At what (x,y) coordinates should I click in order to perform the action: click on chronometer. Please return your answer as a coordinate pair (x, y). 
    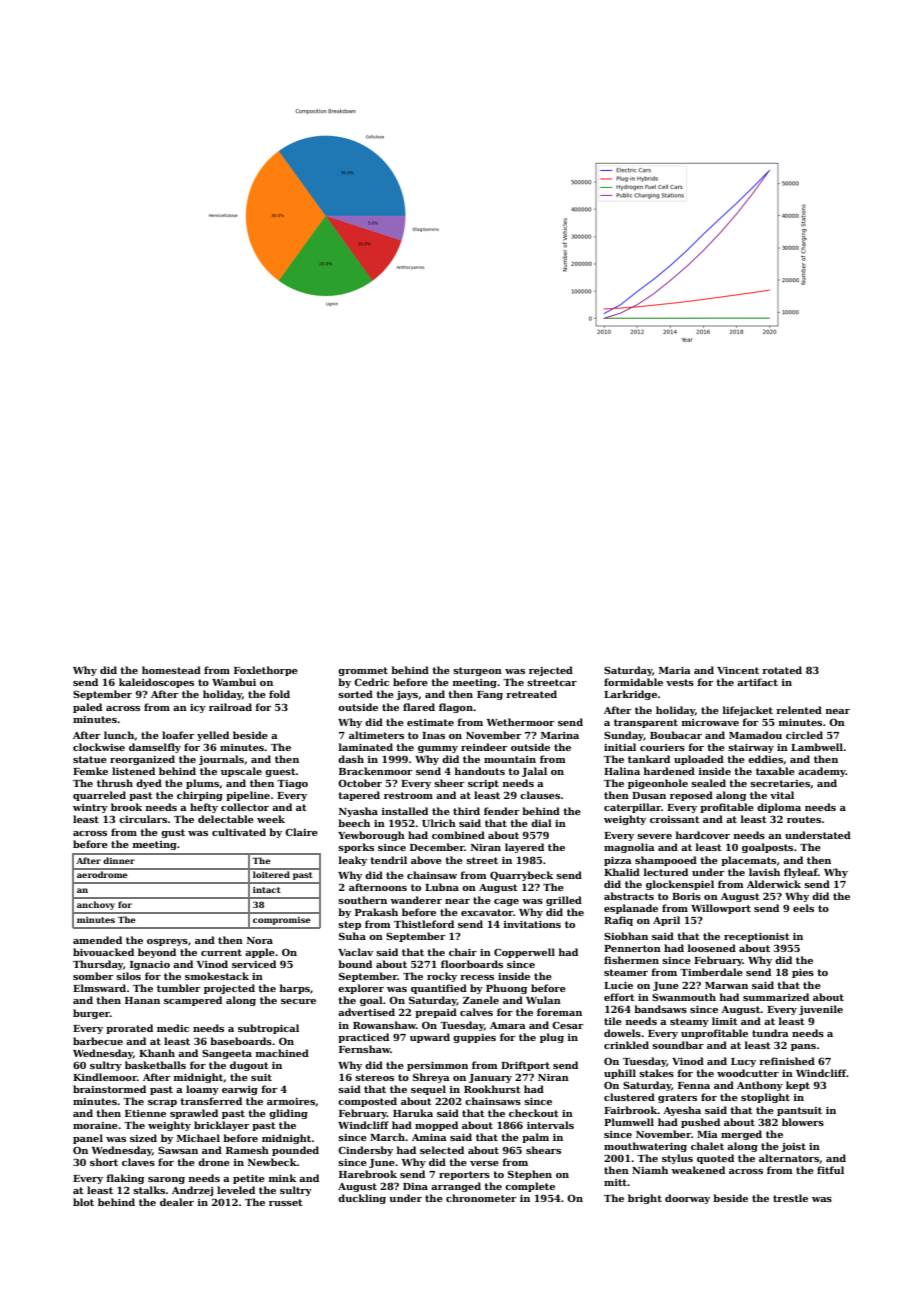
    Looking at the image, I should click on (481, 1198).
